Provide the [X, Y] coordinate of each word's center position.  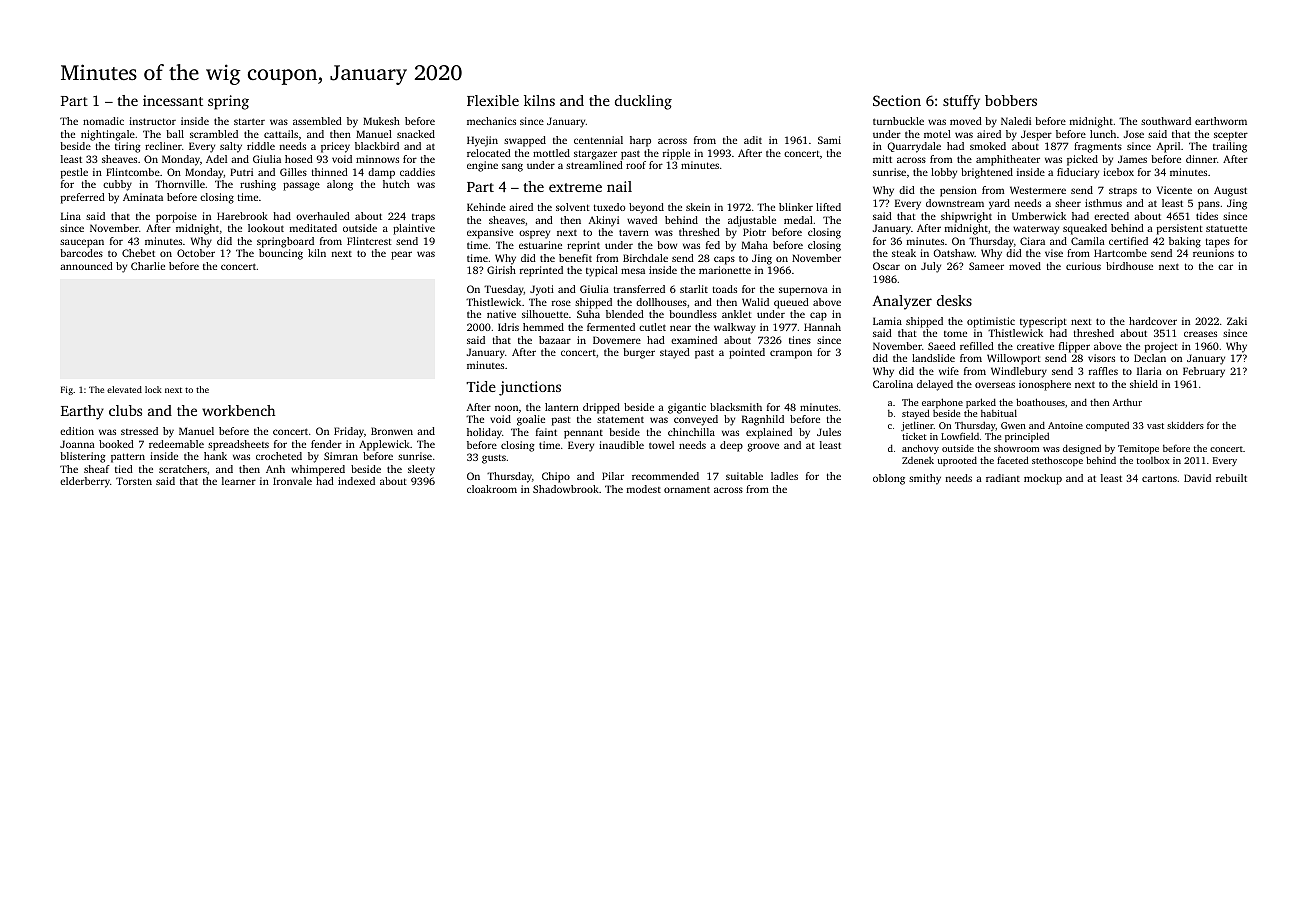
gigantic [687, 408]
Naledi [1016, 121]
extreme [575, 187]
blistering [83, 457]
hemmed [543, 327]
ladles [784, 476]
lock [153, 389]
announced [86, 266]
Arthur [1127, 402]
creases [1200, 334]
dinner [1201, 159]
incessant [173, 100]
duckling [643, 102]
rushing [258, 185]
